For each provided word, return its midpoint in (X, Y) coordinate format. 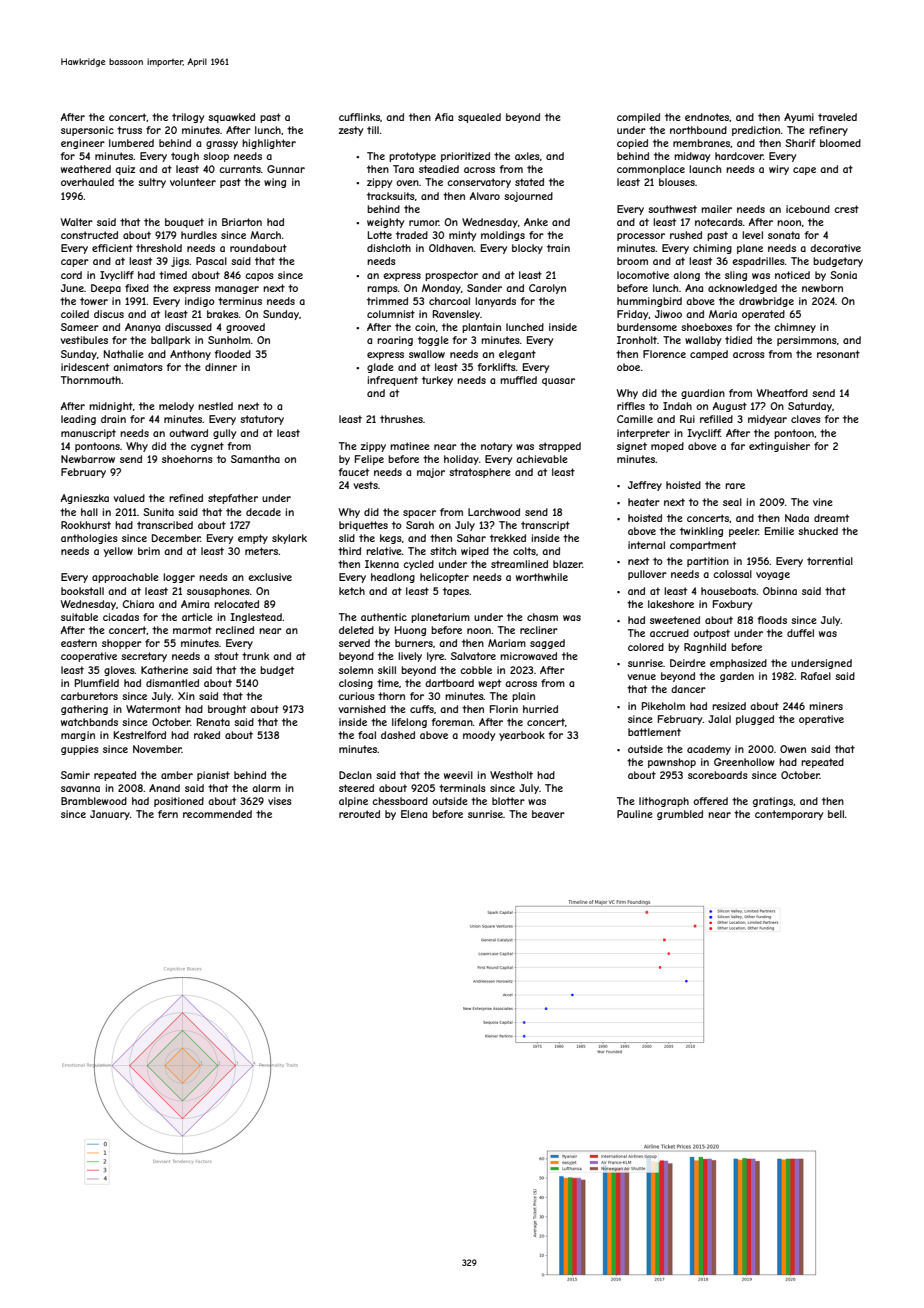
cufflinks (359, 117)
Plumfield (97, 683)
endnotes (707, 117)
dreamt (831, 518)
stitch (443, 551)
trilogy (188, 118)
